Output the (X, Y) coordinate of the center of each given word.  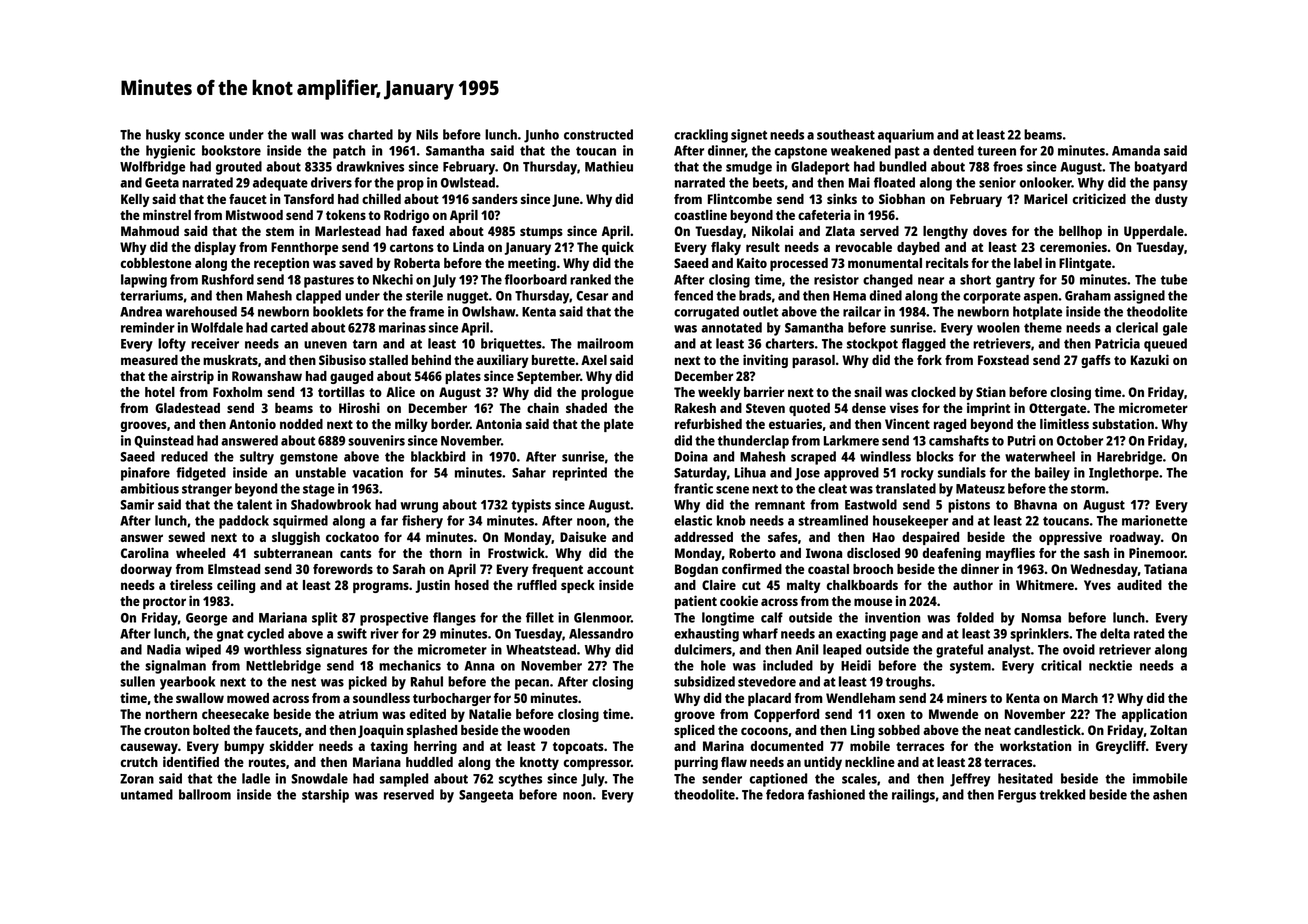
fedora (785, 794)
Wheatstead (541, 649)
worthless (272, 649)
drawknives (370, 166)
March (1080, 698)
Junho (541, 136)
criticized (1099, 198)
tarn (365, 344)
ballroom (205, 794)
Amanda (1136, 150)
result (763, 247)
